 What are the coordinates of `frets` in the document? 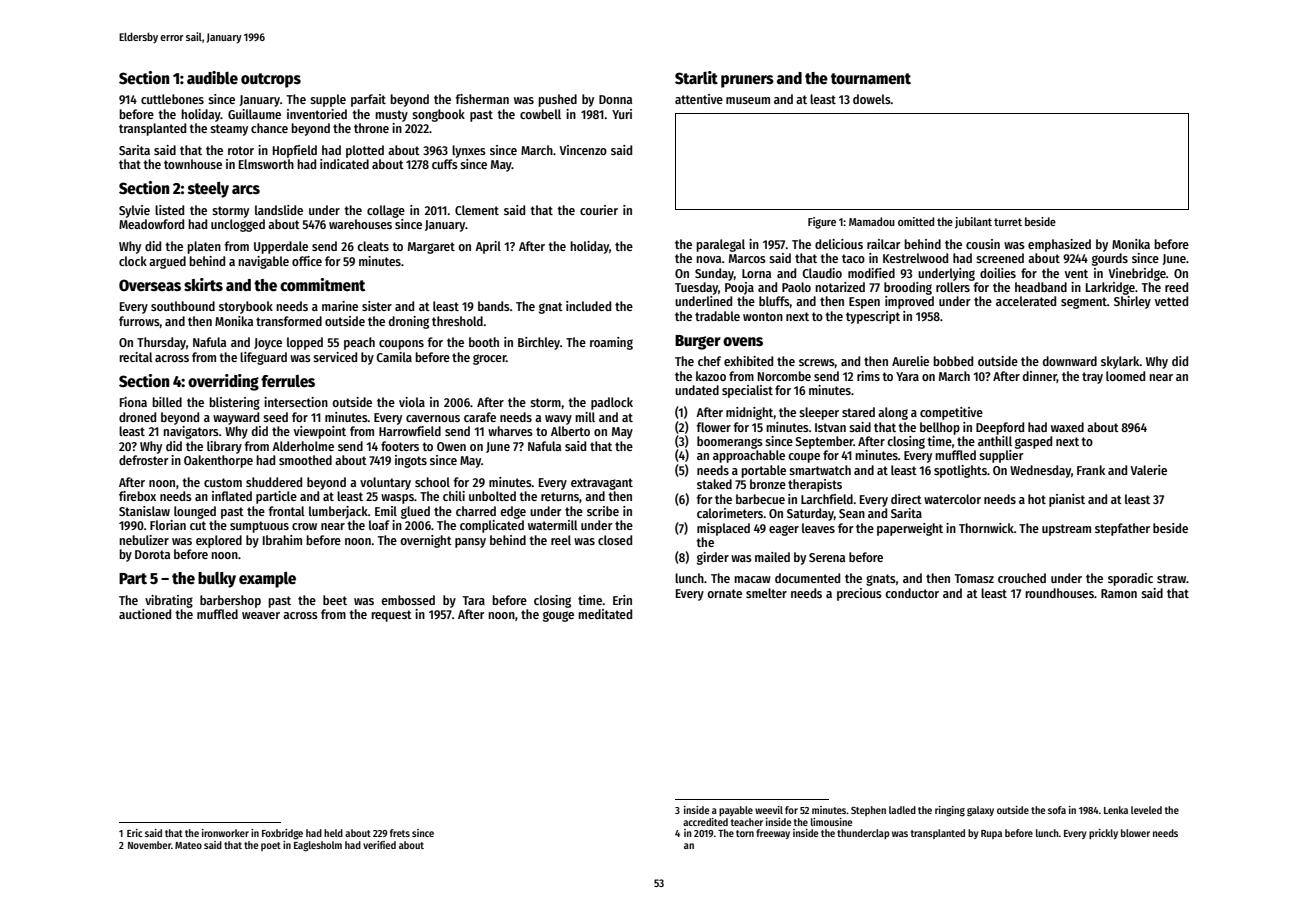 It's located at (400, 833).
